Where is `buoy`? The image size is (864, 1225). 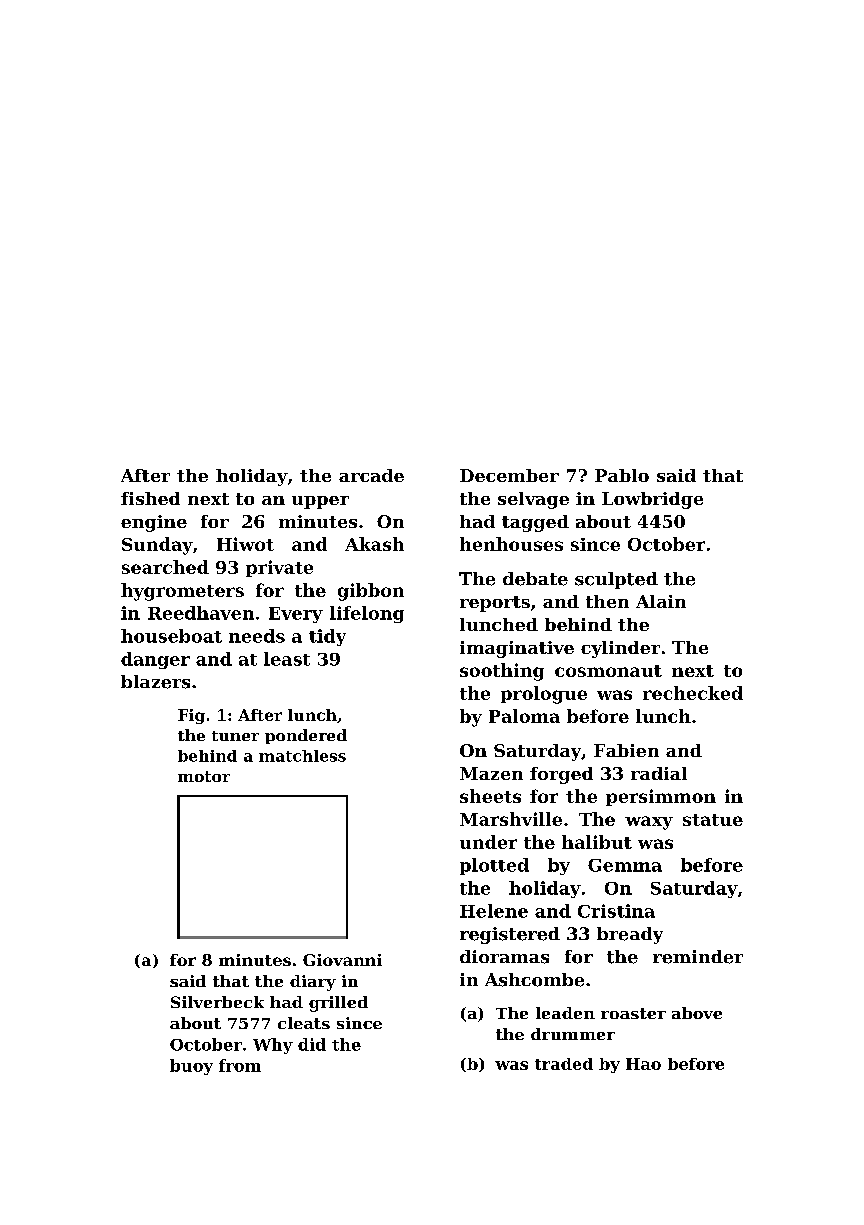
buoy is located at coordinates (191, 1067).
